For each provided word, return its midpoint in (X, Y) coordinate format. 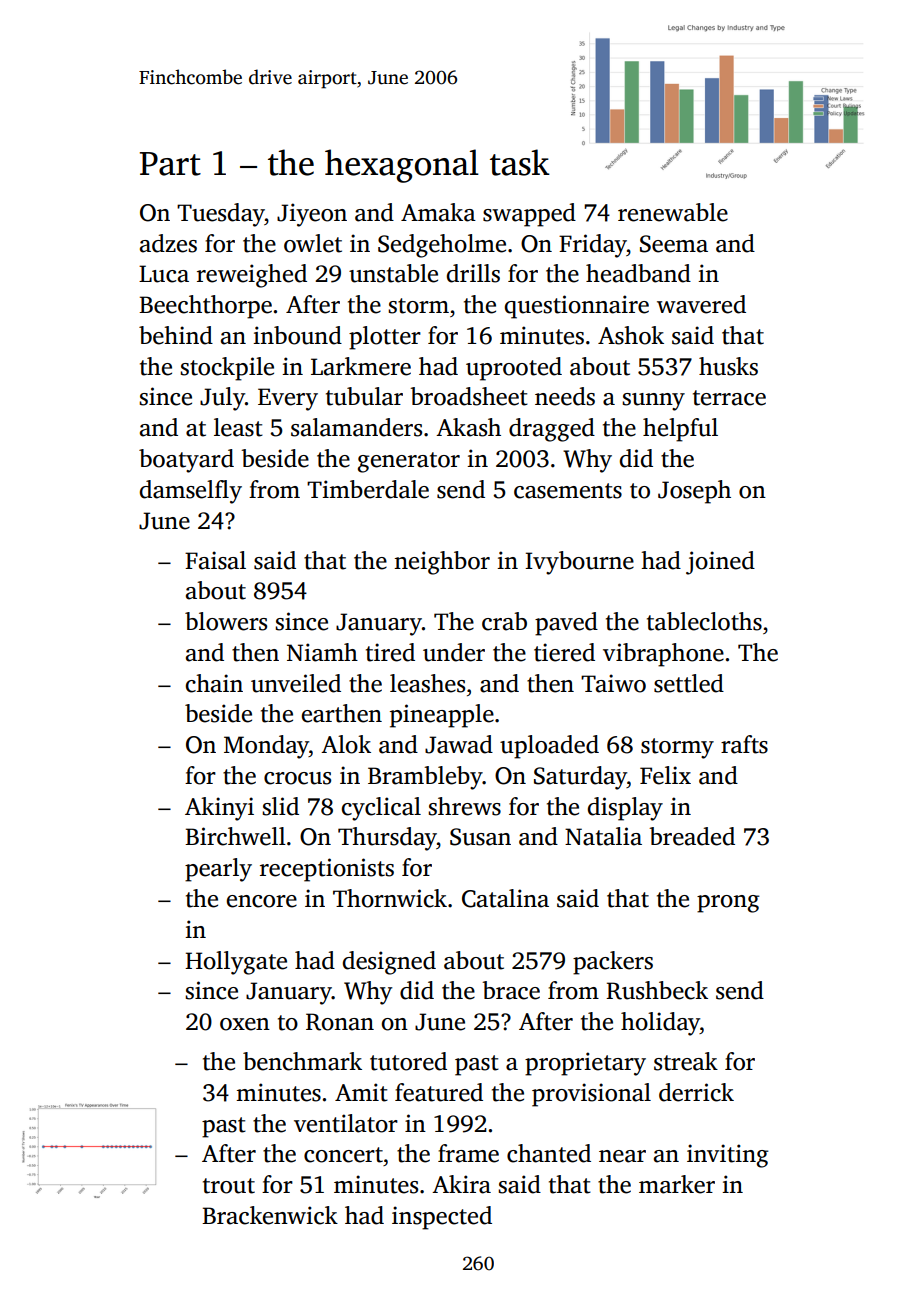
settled (689, 683)
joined (720, 563)
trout (229, 1186)
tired (390, 652)
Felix (665, 775)
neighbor (442, 563)
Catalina (505, 898)
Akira (461, 1184)
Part (170, 164)
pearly (218, 870)
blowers (226, 621)
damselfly (191, 492)
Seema (674, 244)
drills (473, 273)
